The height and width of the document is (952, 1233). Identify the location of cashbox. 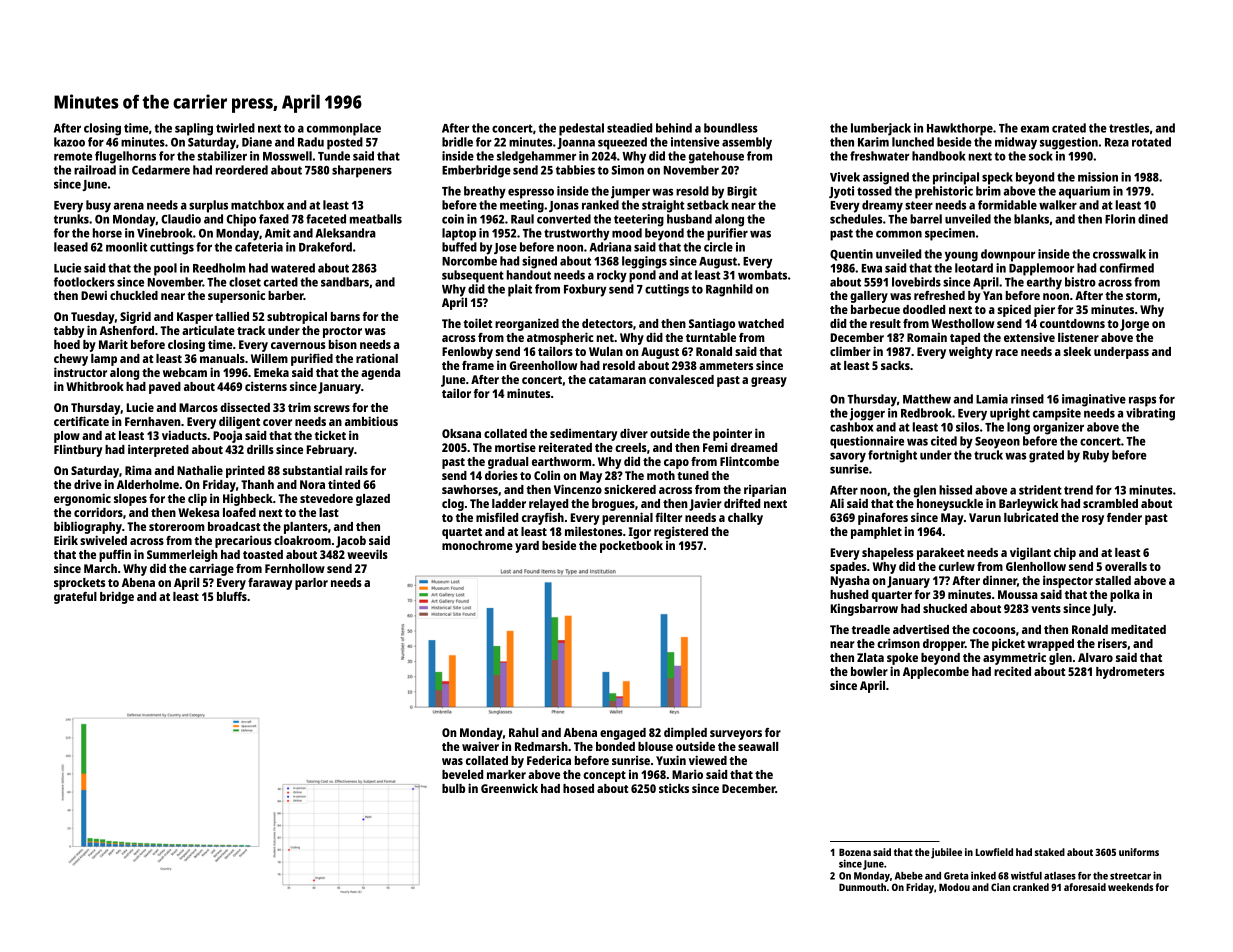
(851, 427).
